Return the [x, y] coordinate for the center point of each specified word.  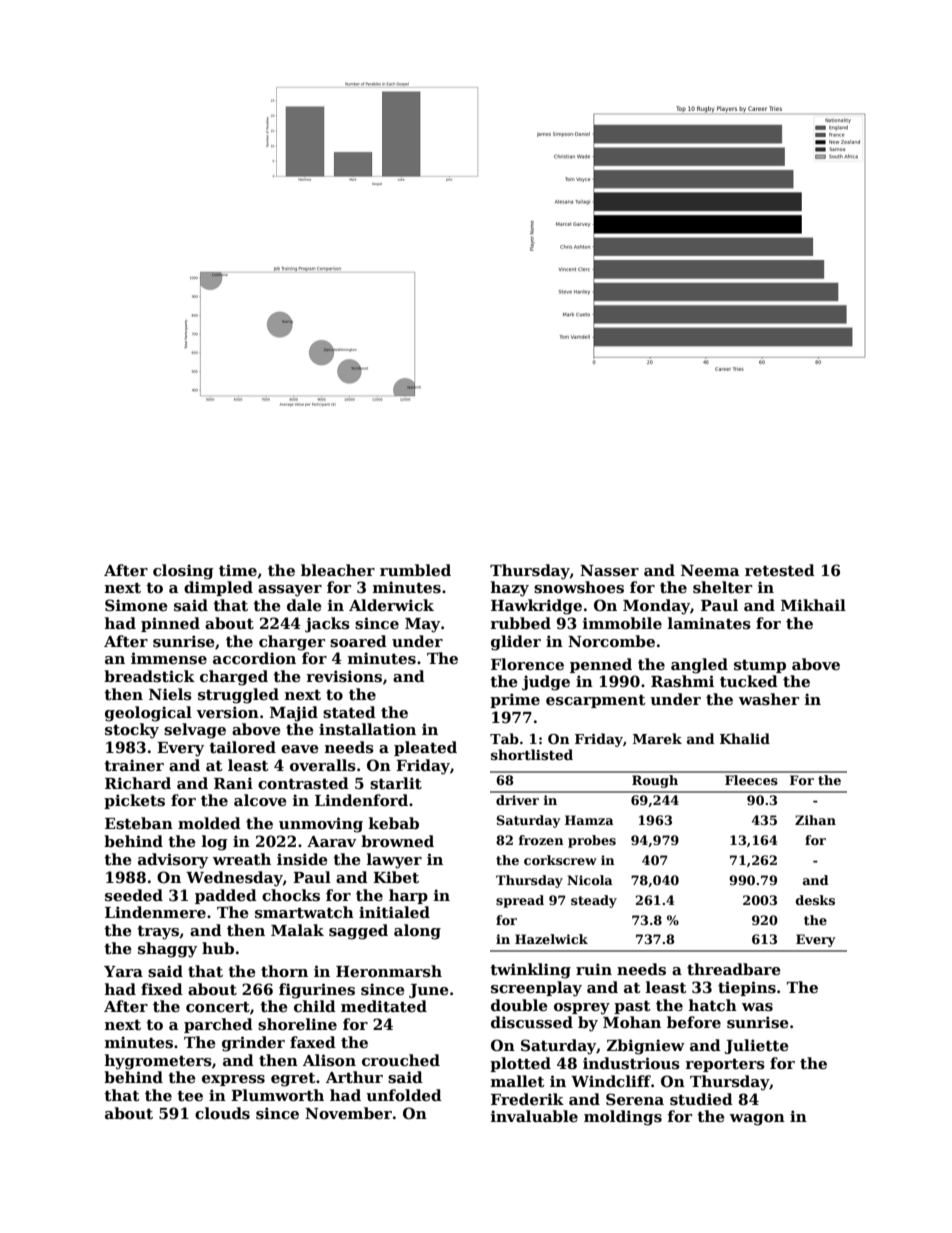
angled [699, 666]
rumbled [415, 570]
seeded [134, 895]
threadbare [734, 969]
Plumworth [277, 1095]
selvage [195, 731]
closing [183, 572]
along [417, 932]
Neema [710, 570]
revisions [344, 676]
